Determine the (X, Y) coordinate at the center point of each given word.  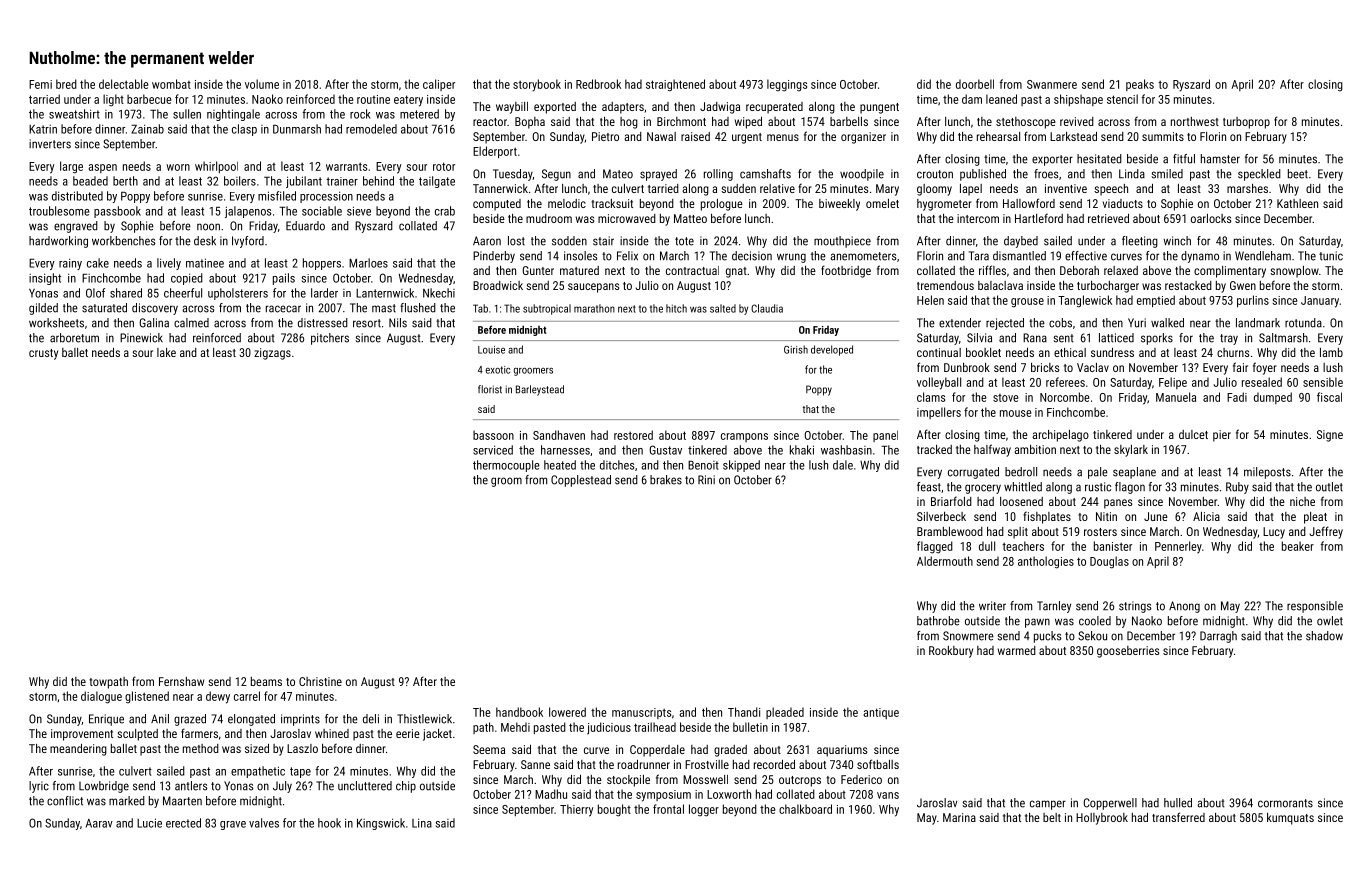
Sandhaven (559, 435)
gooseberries (1128, 652)
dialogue (101, 697)
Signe (1330, 436)
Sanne (535, 764)
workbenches (124, 241)
